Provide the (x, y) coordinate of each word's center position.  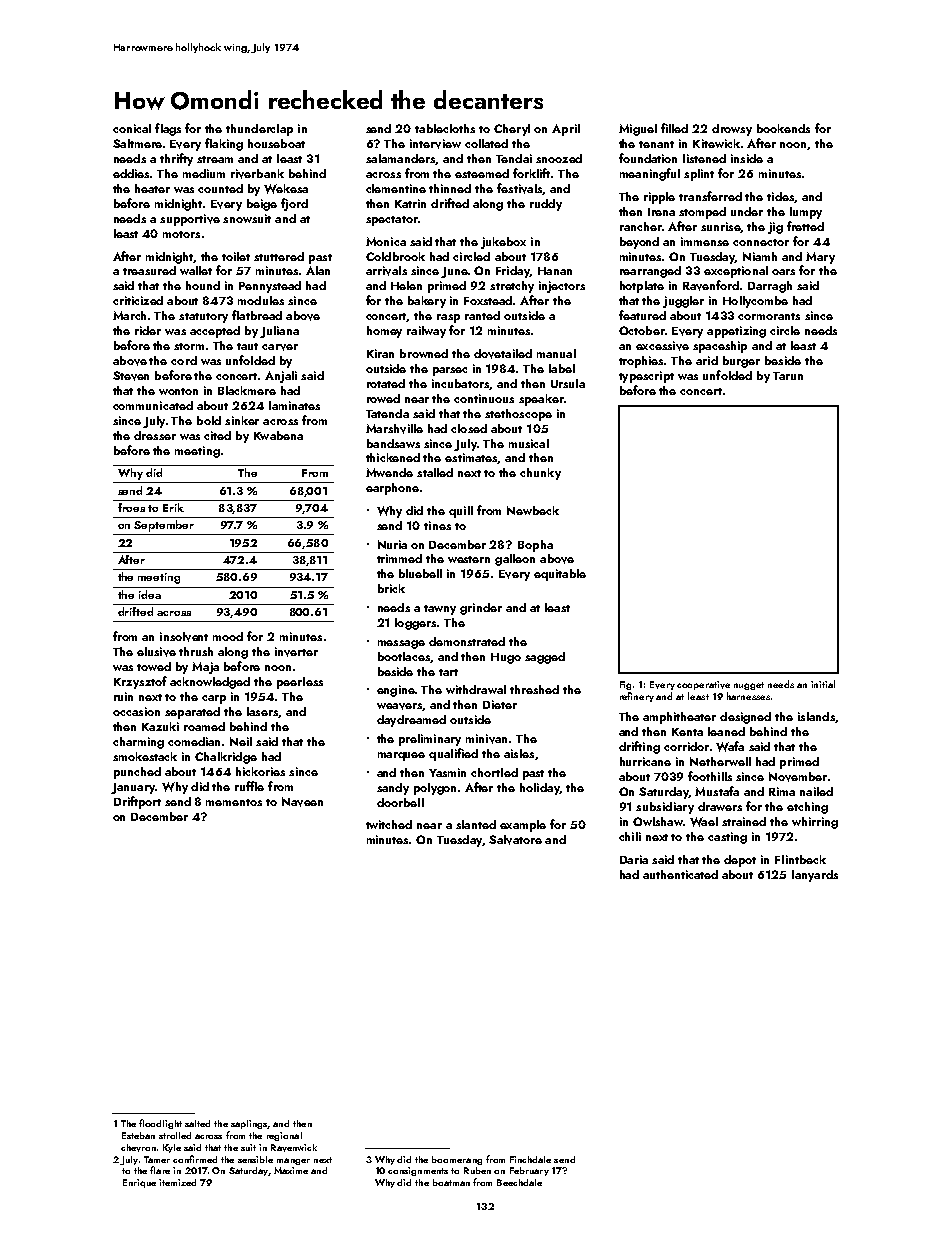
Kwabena (278, 435)
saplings (249, 1124)
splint (699, 175)
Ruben (477, 1170)
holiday (540, 789)
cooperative (703, 685)
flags (168, 129)
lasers (262, 711)
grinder (481, 609)
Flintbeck (800, 859)
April (566, 130)
